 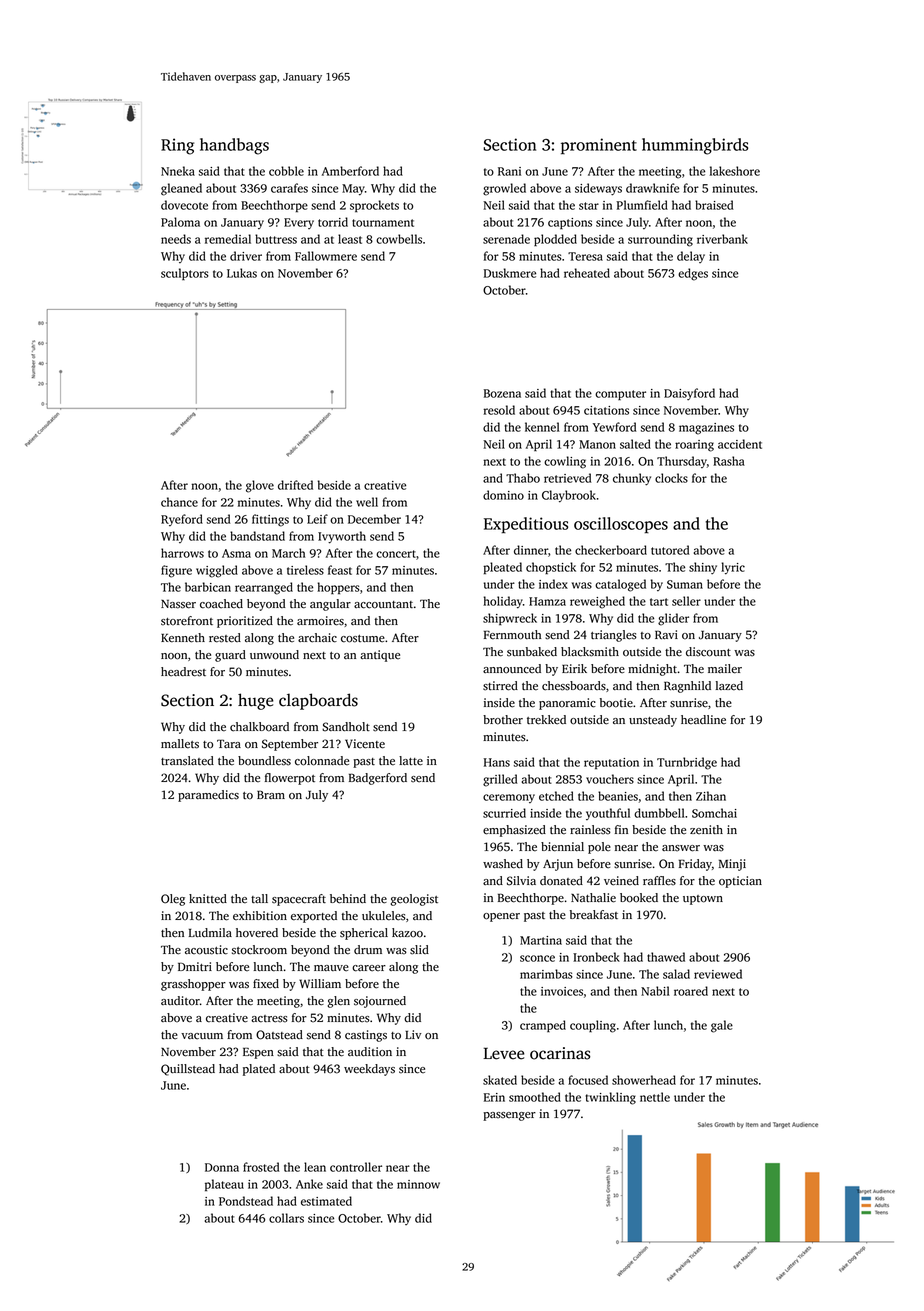 I want to click on sunbaked, so click(x=532, y=652).
